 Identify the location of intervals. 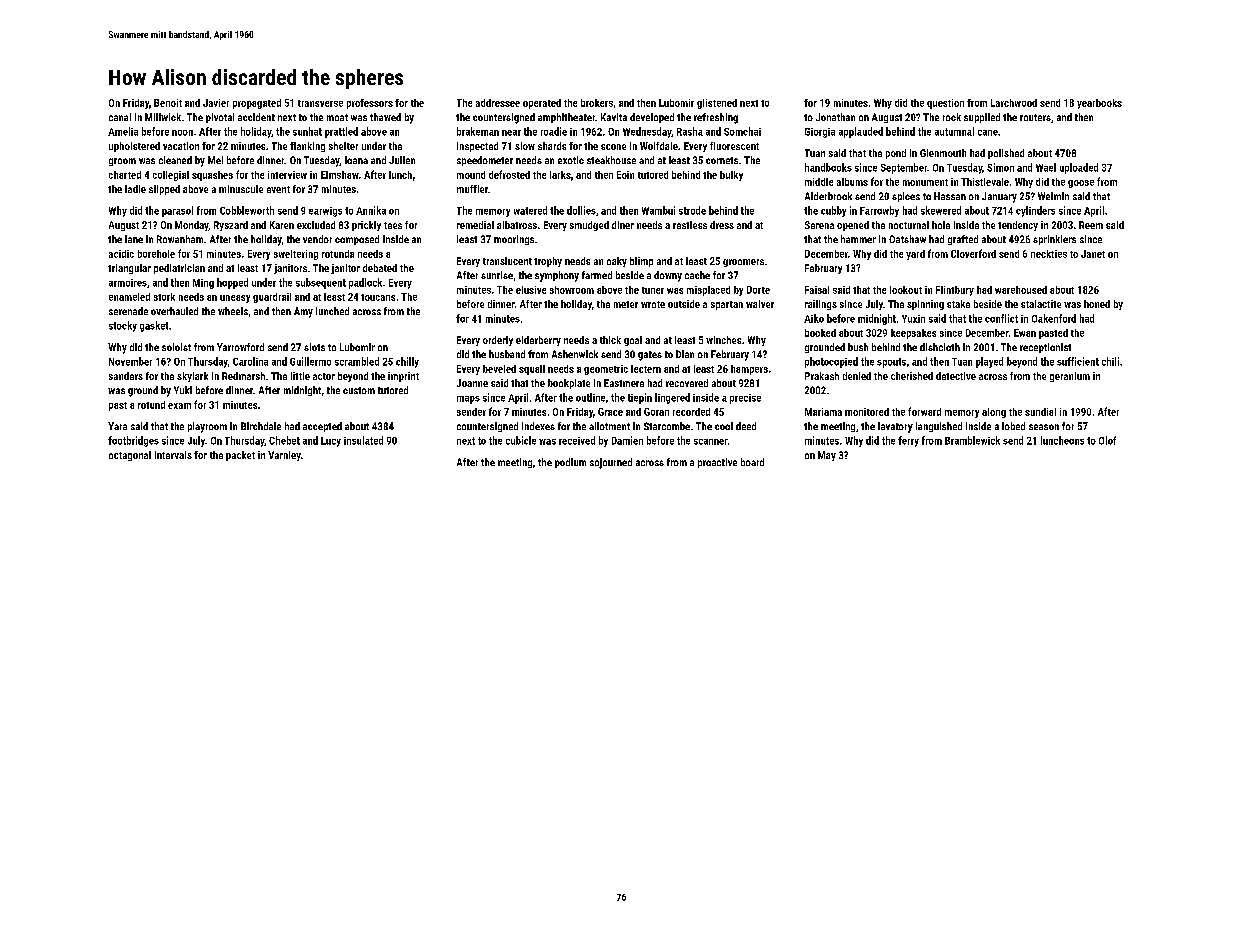
(173, 455).
